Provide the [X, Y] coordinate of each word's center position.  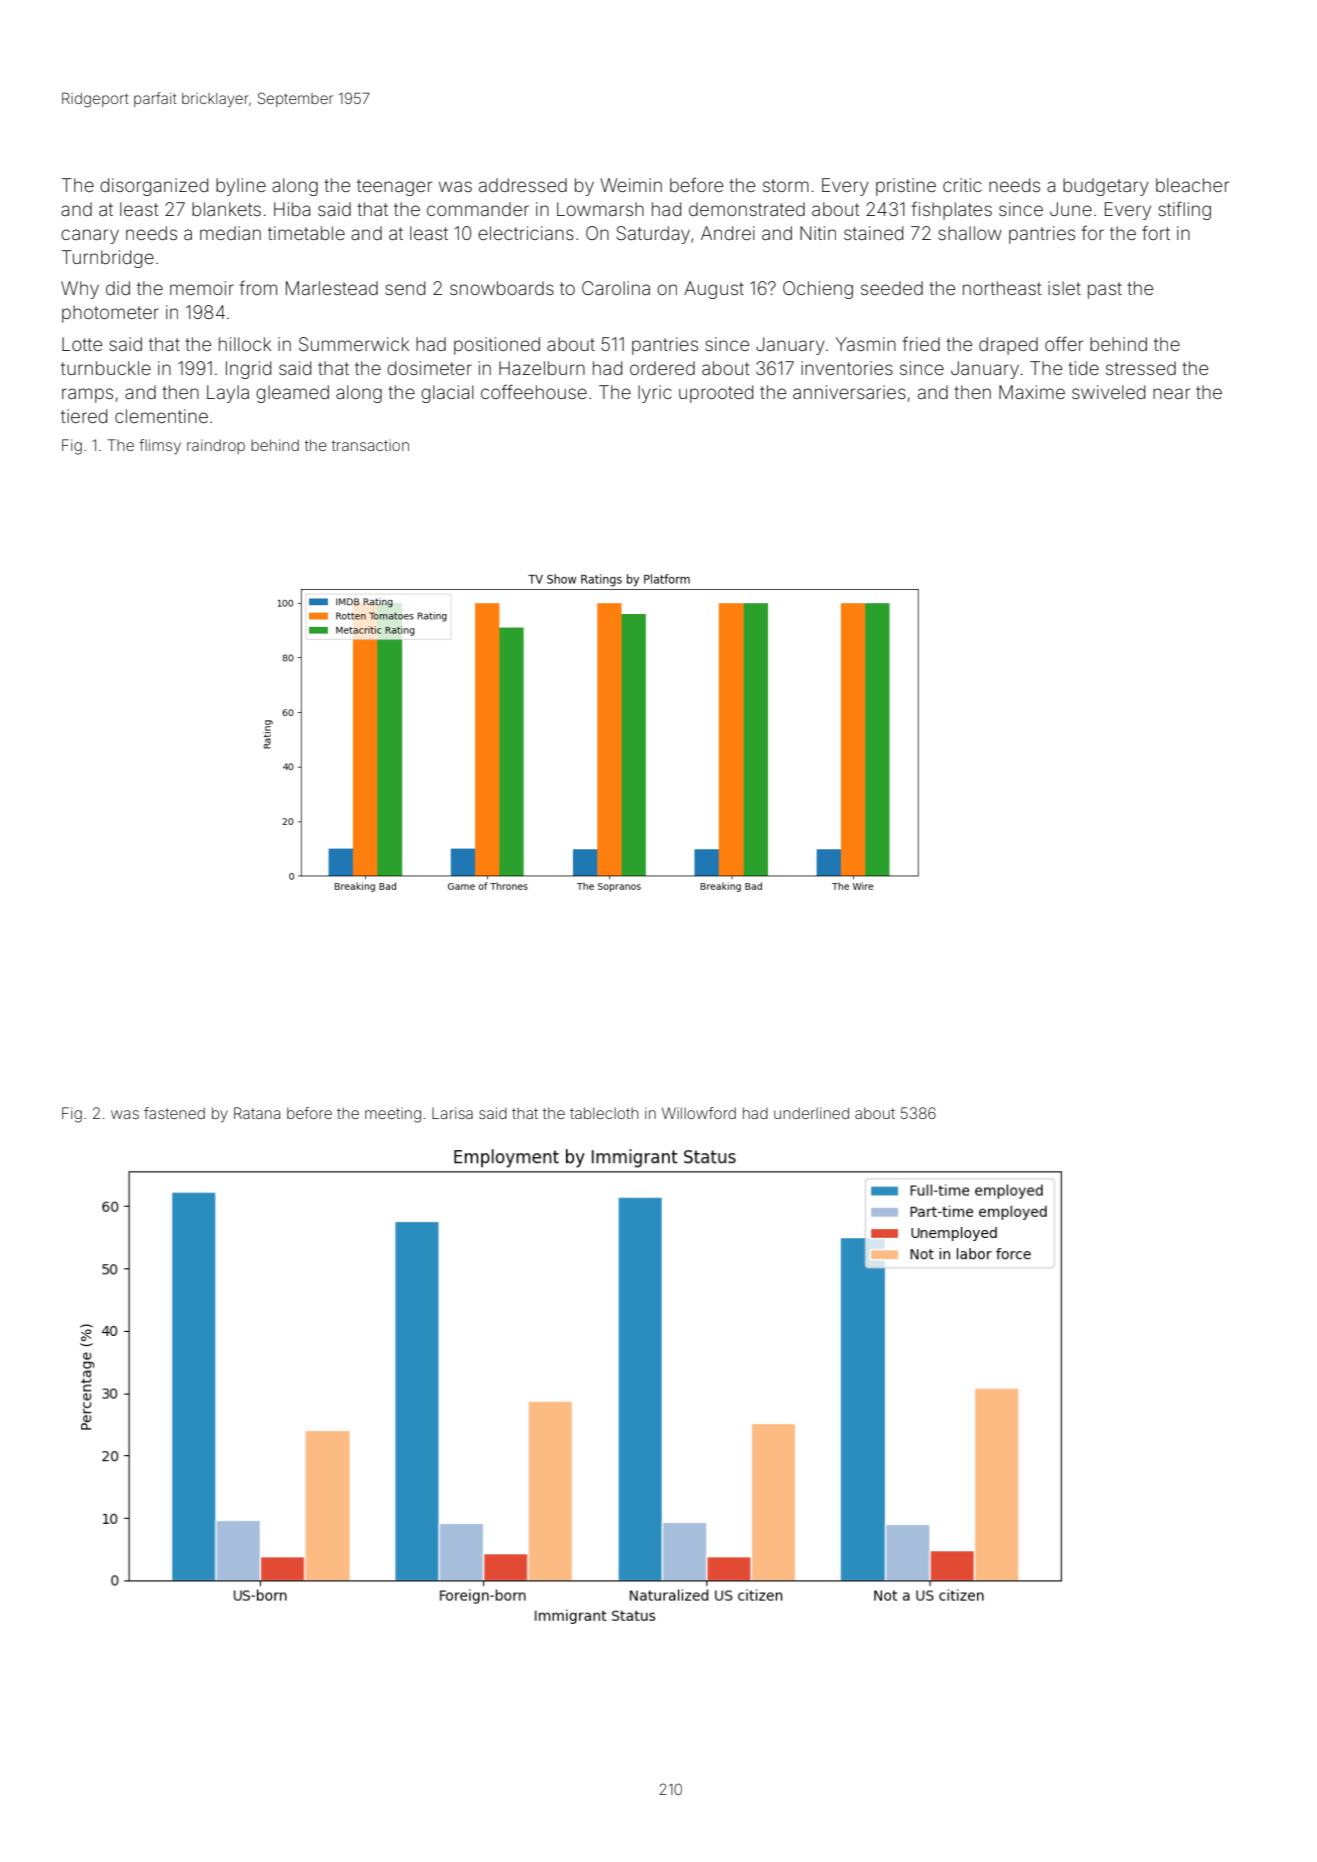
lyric [655, 394]
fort [1156, 232]
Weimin [631, 185]
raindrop [216, 446]
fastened [174, 1113]
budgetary [1106, 187]
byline [241, 187]
